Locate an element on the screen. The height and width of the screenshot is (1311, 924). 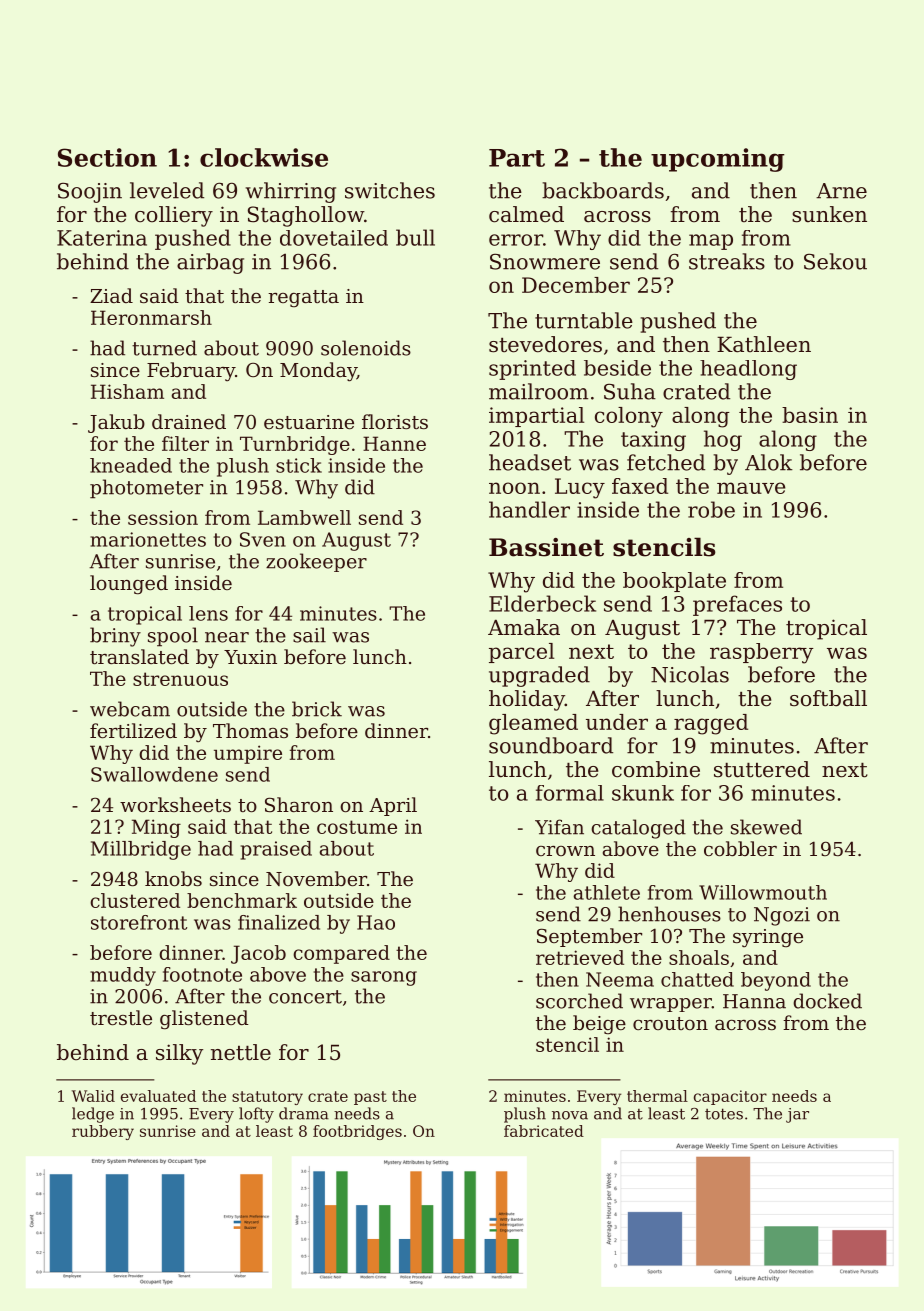
Thomas is located at coordinates (250, 730).
